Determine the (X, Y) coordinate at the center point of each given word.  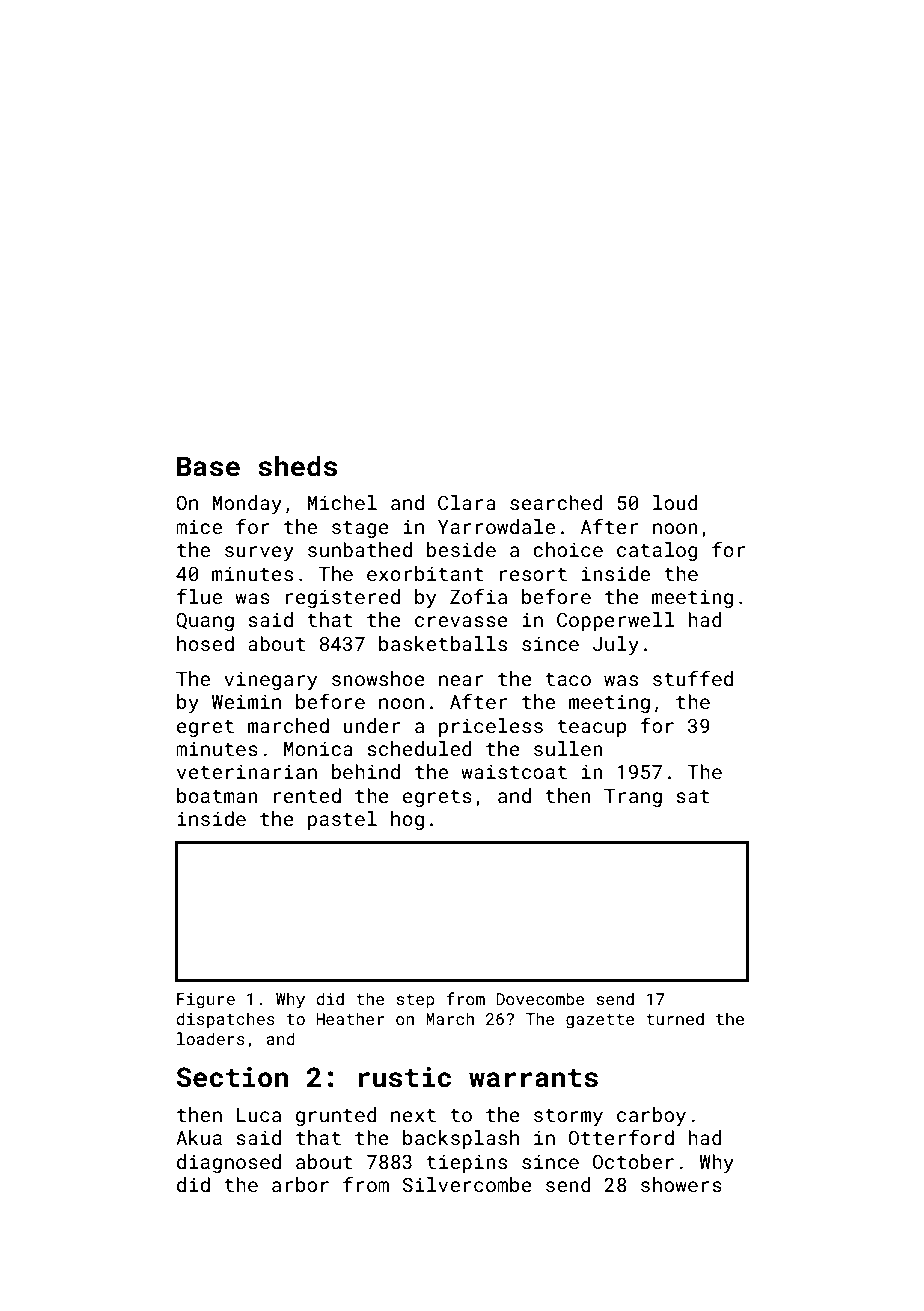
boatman (217, 795)
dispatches (225, 1020)
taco (568, 679)
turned (675, 1018)
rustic (404, 1077)
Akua (199, 1137)
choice (568, 549)
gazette (600, 1021)
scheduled (419, 748)
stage (360, 529)
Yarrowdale (496, 526)
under (371, 725)
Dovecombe (540, 998)
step (416, 1001)
